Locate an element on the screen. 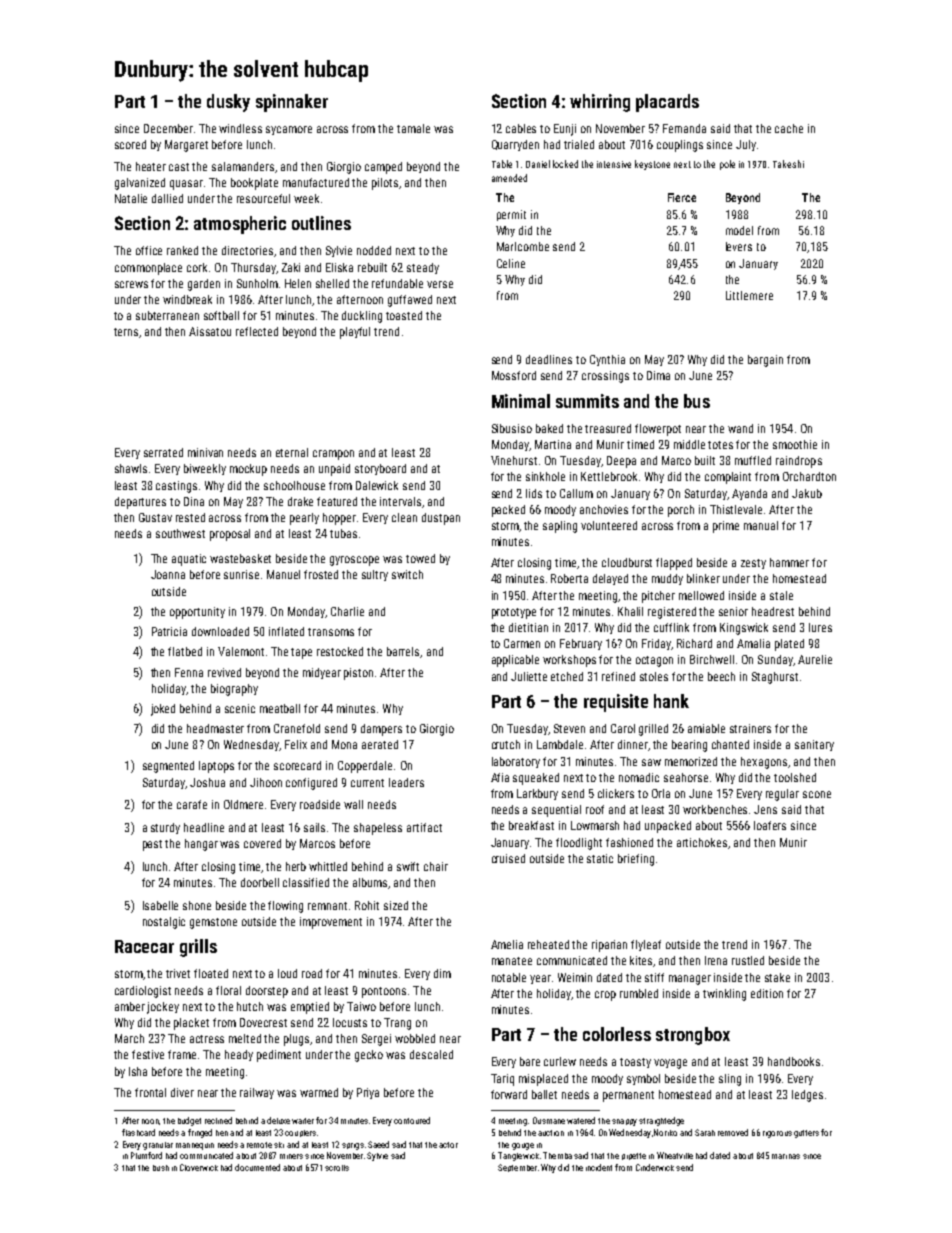  Jihoon is located at coordinates (266, 782).
